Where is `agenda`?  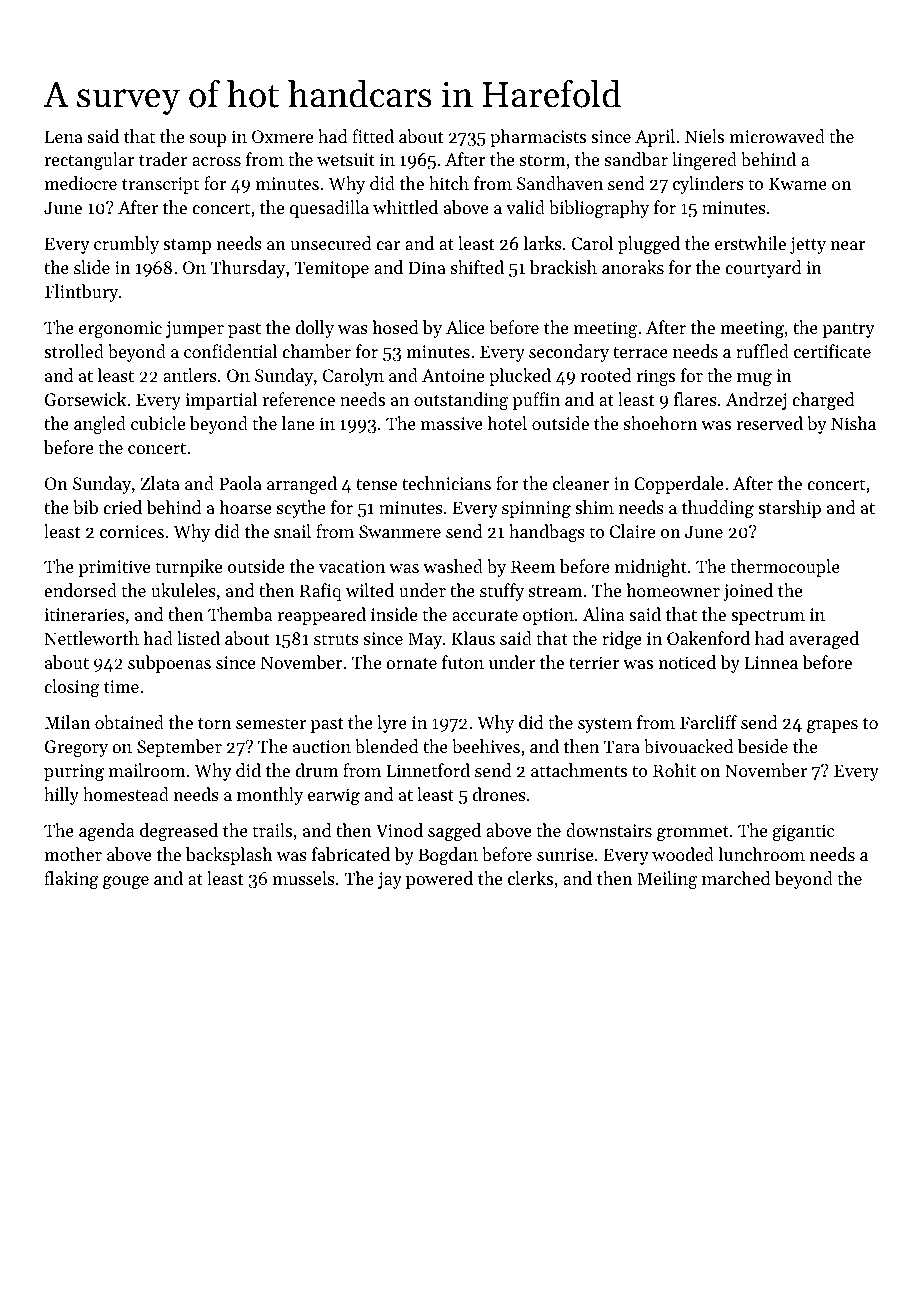
agenda is located at coordinates (106, 832).
